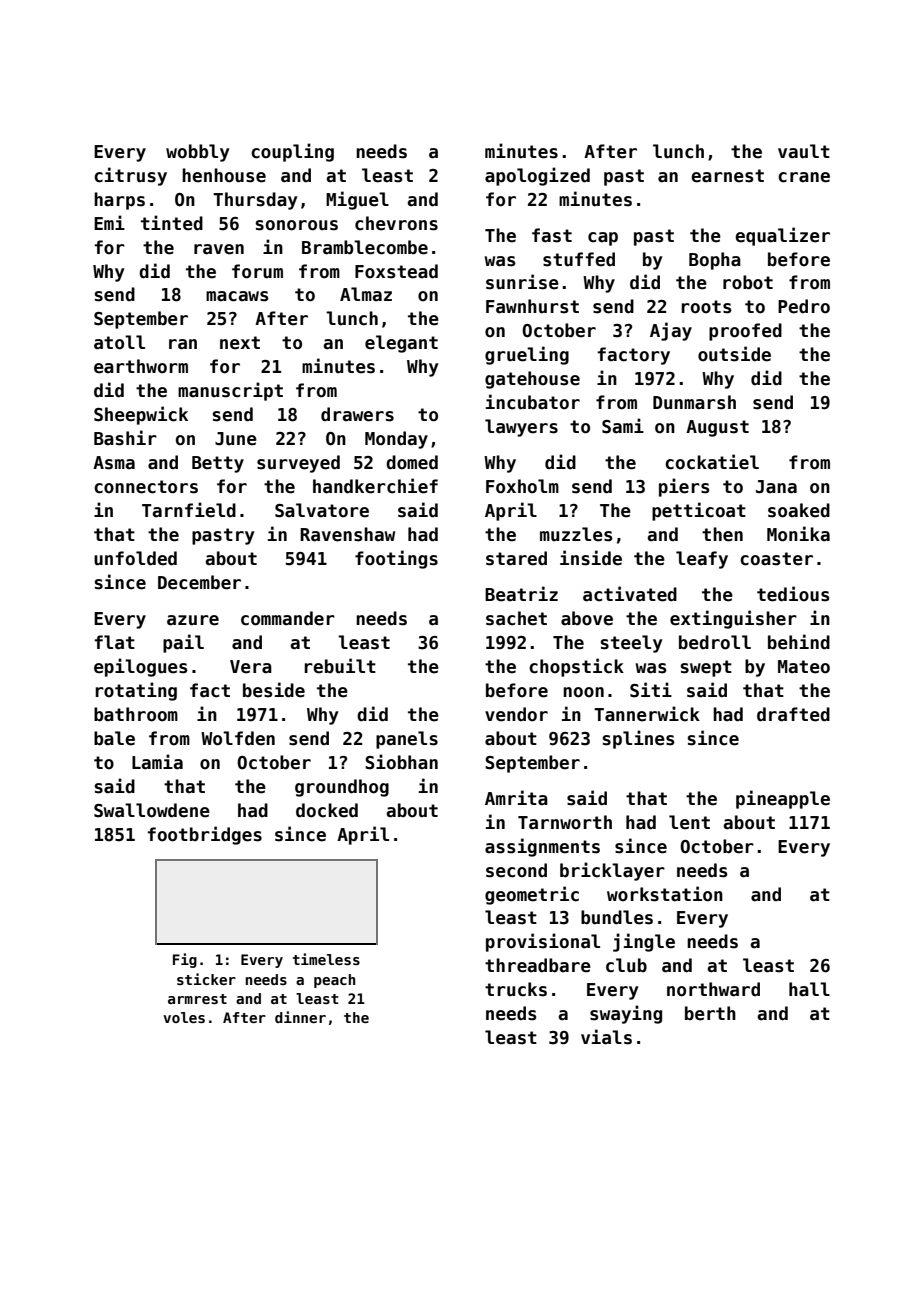 This screenshot has height=1311, width=924. What do you see at coordinates (119, 201) in the screenshot?
I see `harps` at bounding box center [119, 201].
